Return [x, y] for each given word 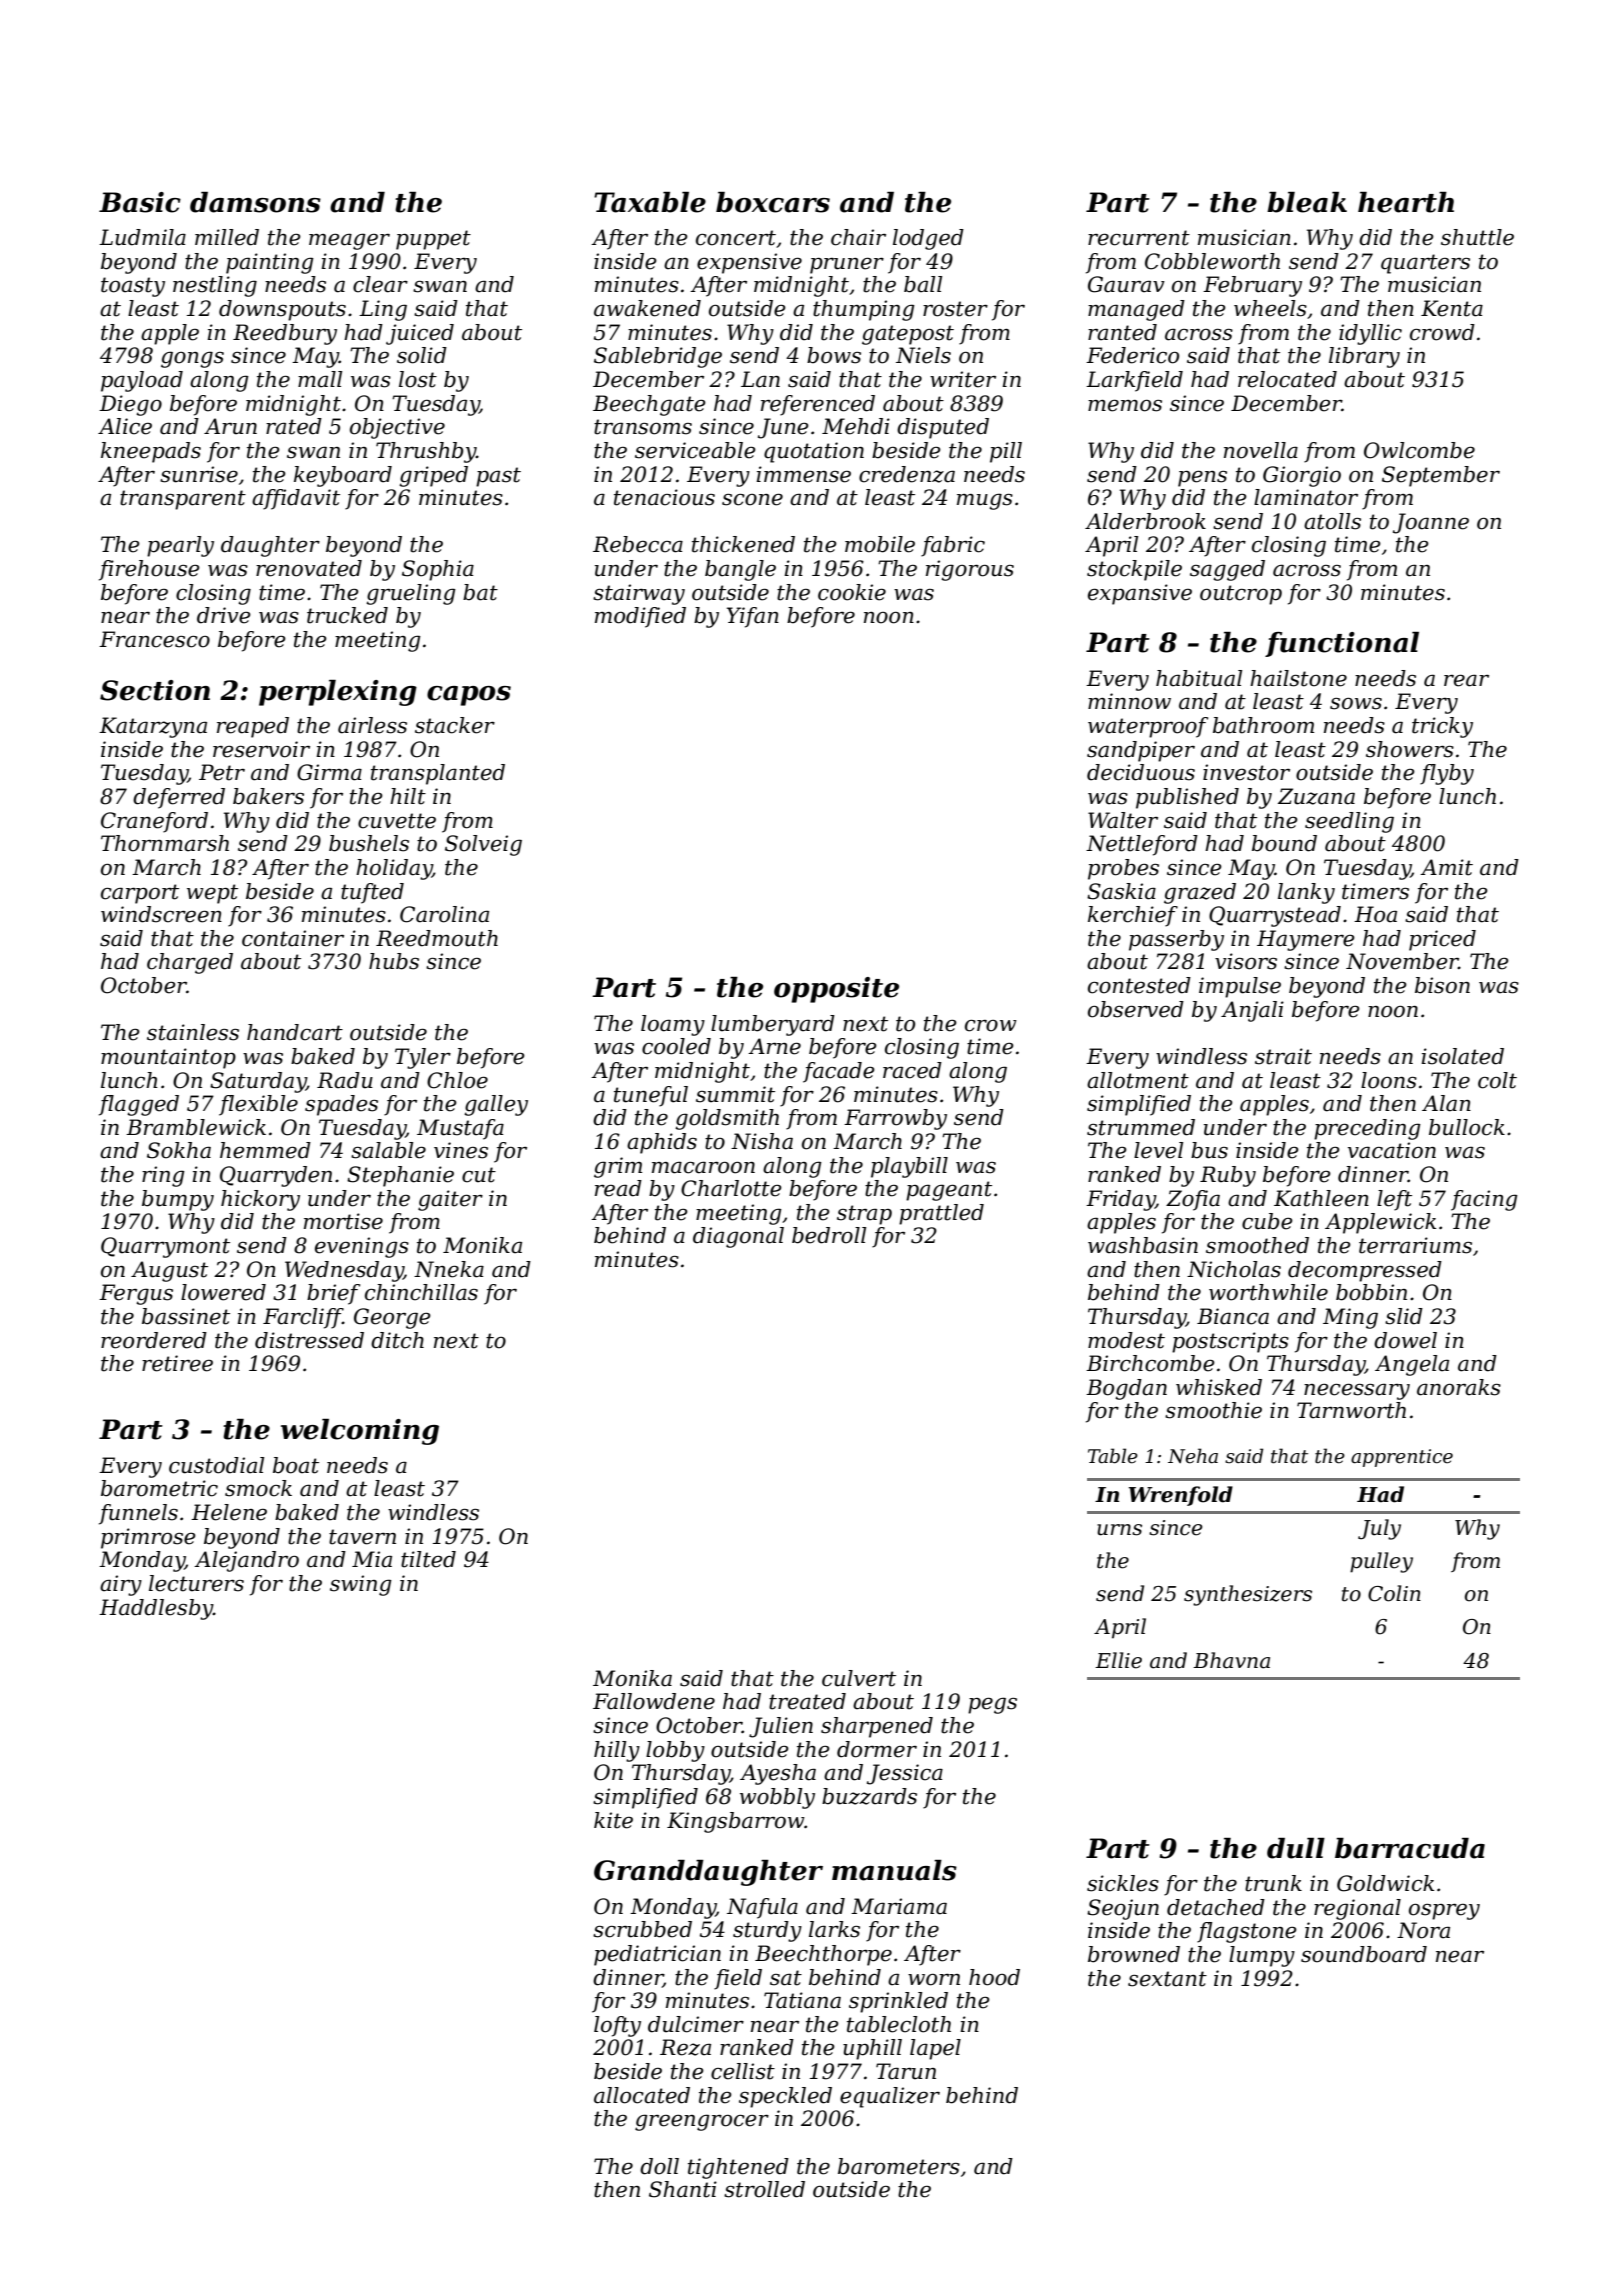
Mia [372, 1559]
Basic [140, 202]
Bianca [1233, 1316]
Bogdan [1126, 1389]
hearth [1406, 202]
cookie [852, 592]
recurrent [1139, 238]
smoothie [1213, 1410]
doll [659, 2166]
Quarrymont [165, 1247]
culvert [859, 1678]
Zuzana [1316, 796]
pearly [180, 546]
